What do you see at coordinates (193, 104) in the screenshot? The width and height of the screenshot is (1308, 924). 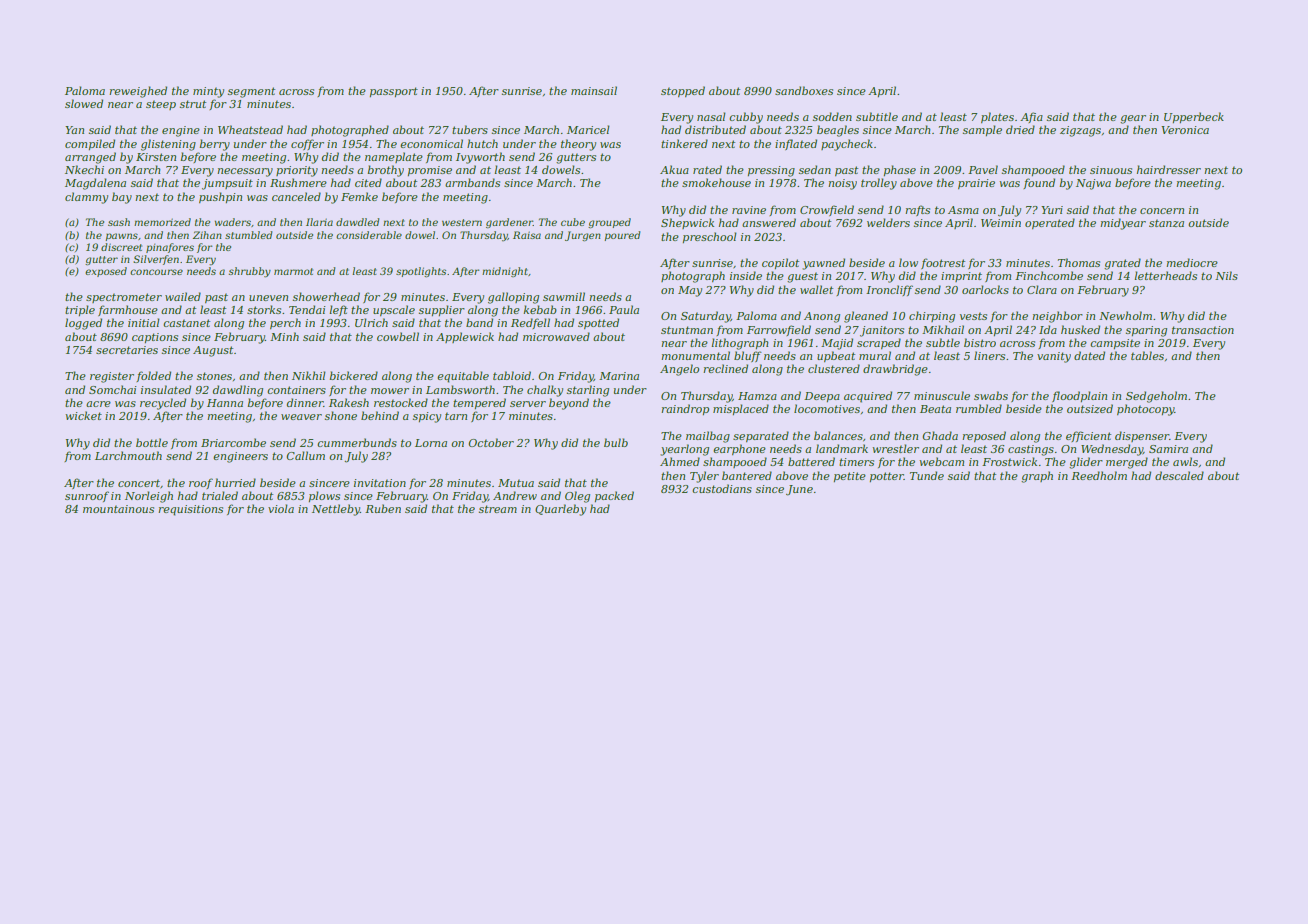 I see `strut` at bounding box center [193, 104].
